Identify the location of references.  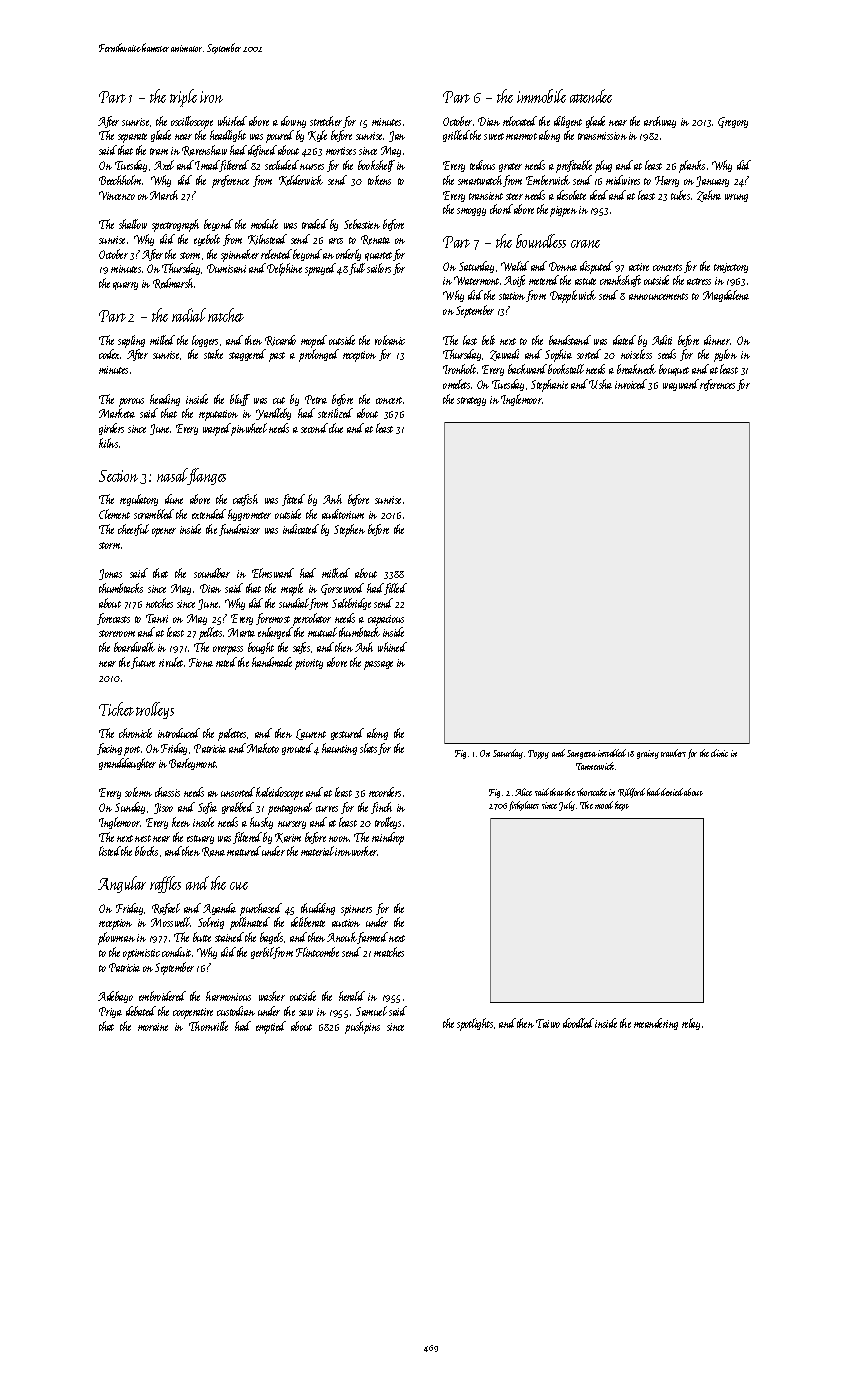
(717, 385).
